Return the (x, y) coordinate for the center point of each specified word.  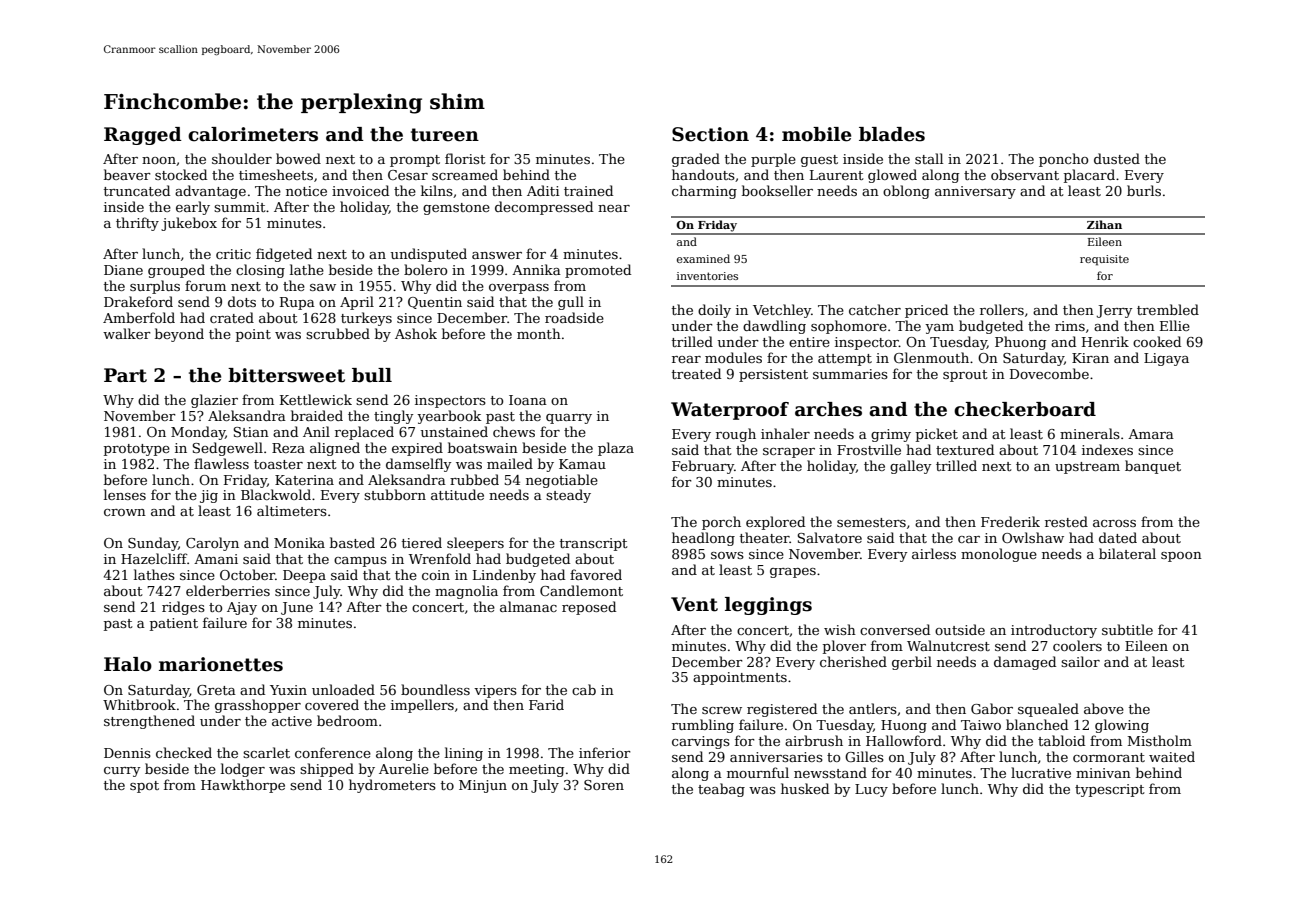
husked (805, 788)
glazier (214, 401)
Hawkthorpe (243, 786)
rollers (1002, 309)
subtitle (1127, 629)
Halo (128, 664)
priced (926, 311)
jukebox (189, 224)
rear (686, 359)
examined (703, 258)
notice (306, 191)
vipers (495, 691)
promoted (598, 271)
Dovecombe (1049, 373)
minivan (1103, 773)
